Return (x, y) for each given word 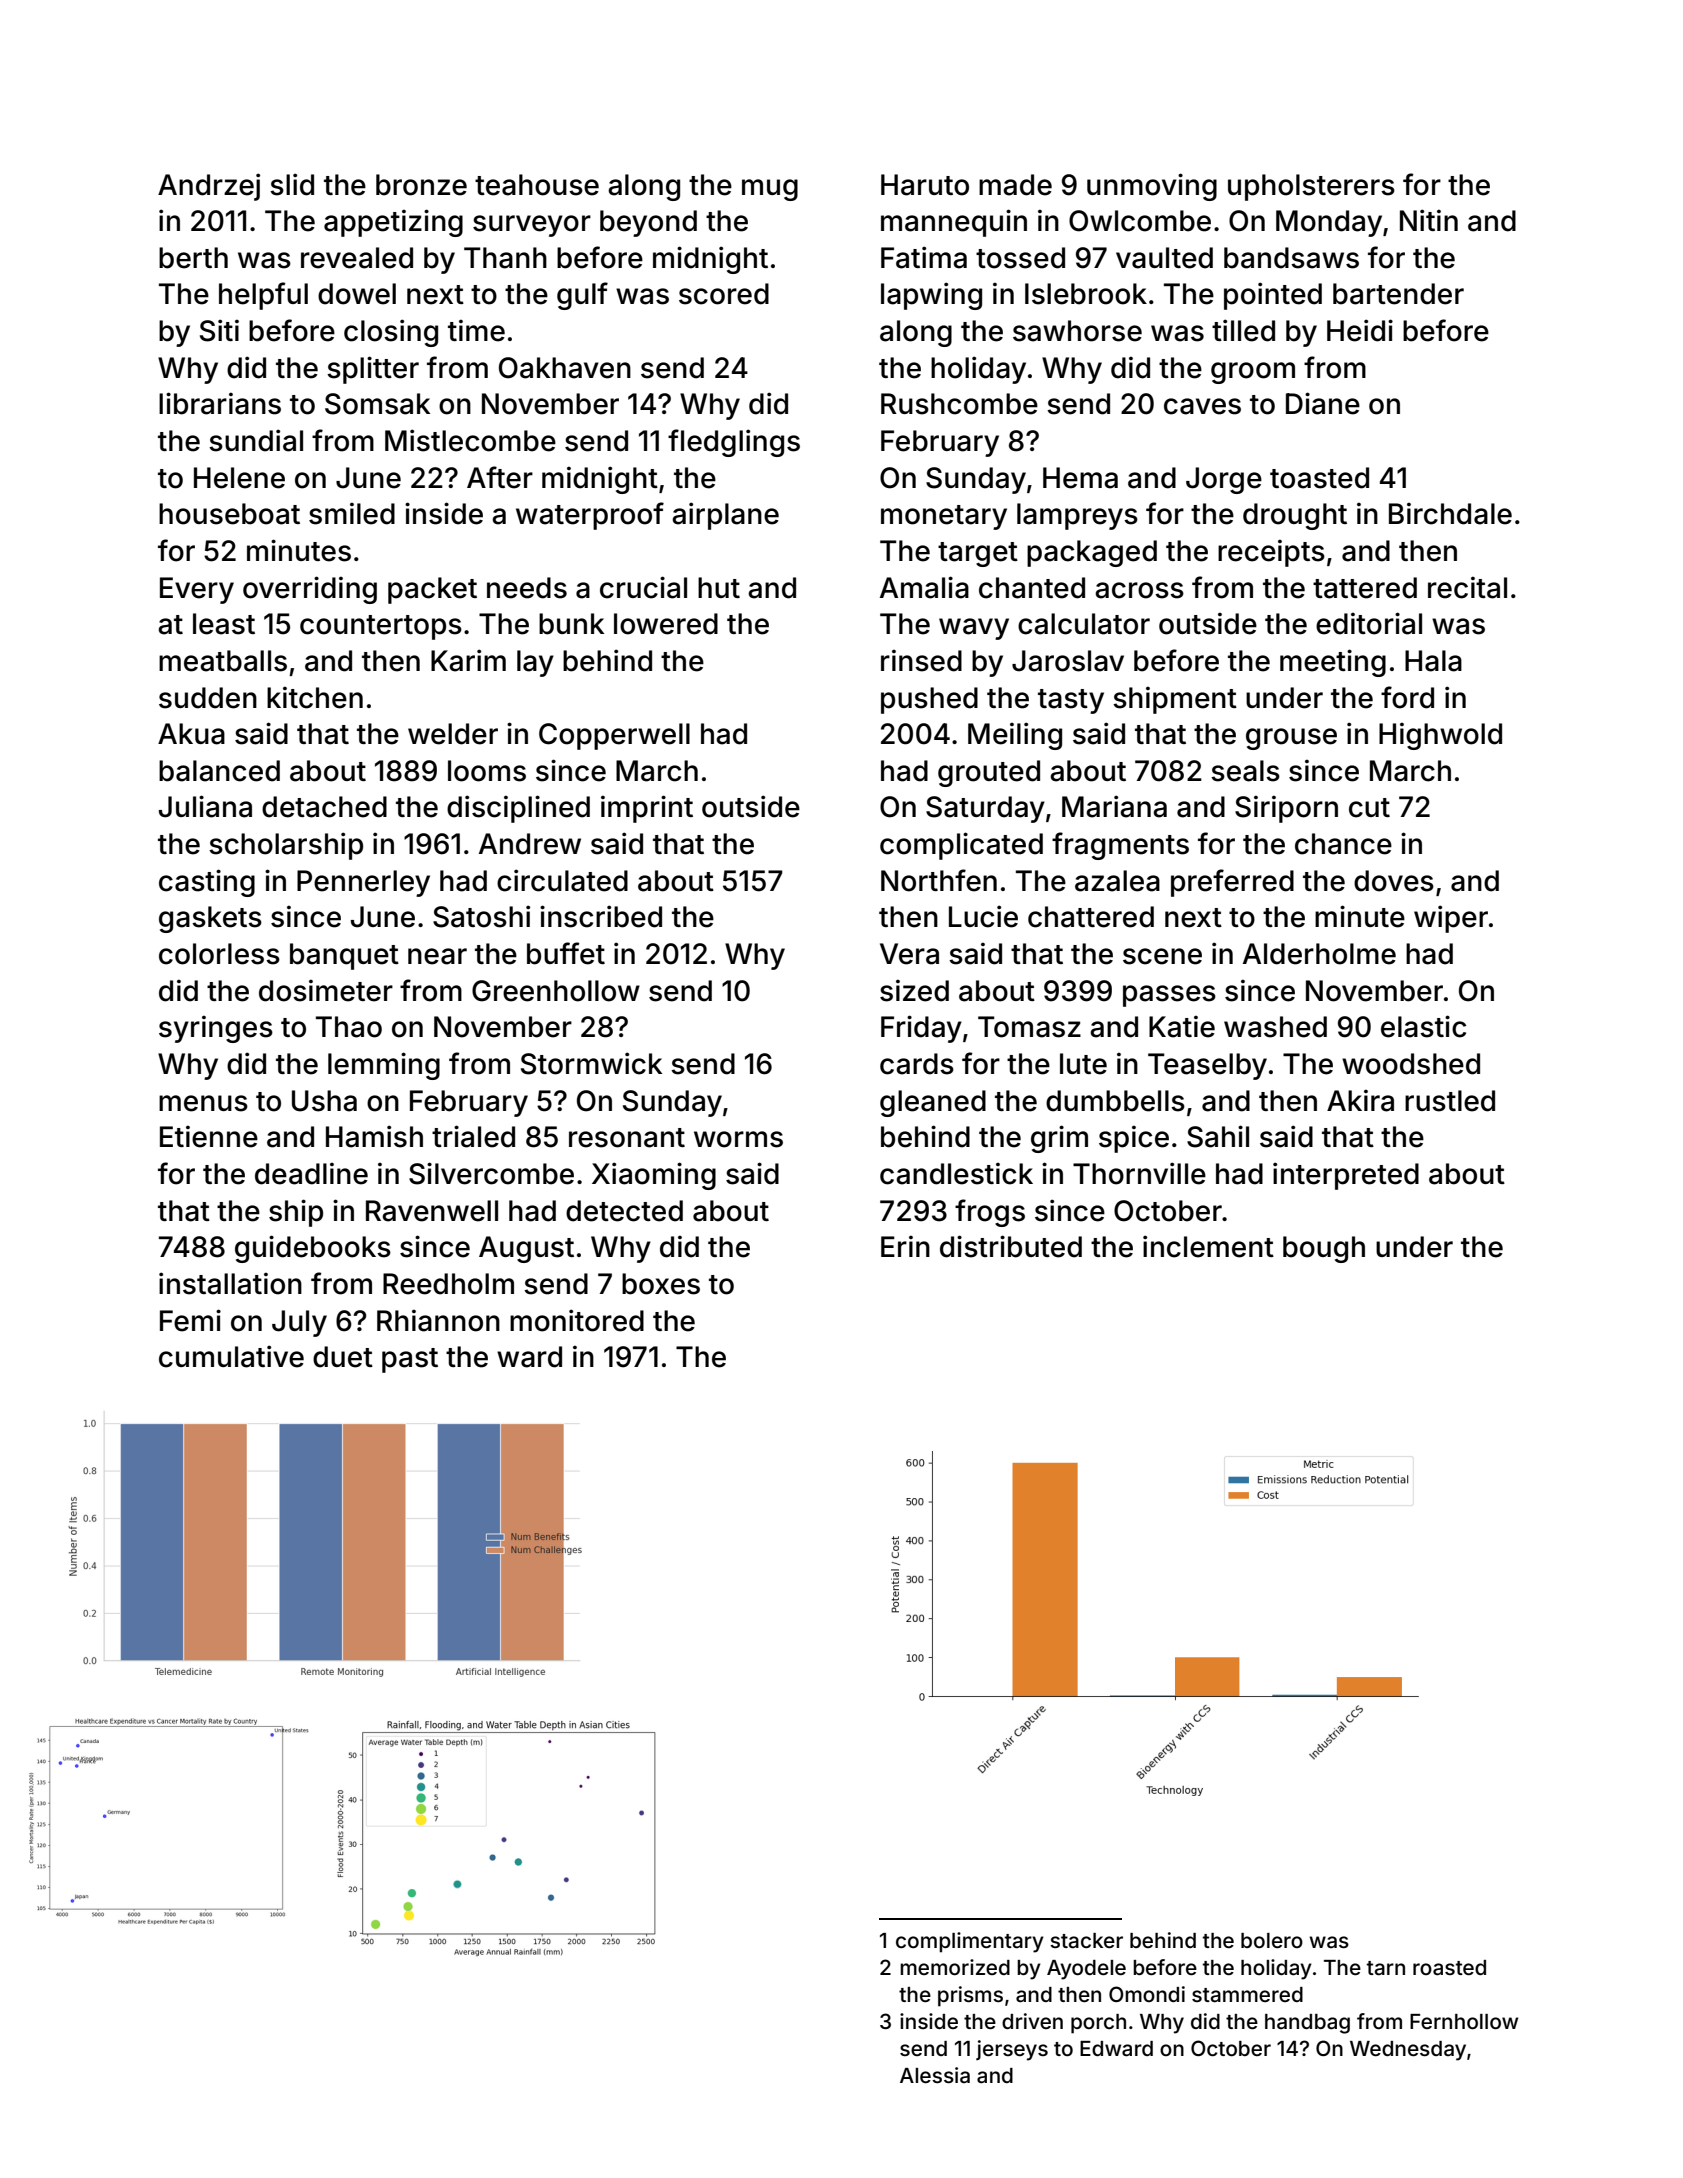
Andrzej (209, 187)
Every (197, 590)
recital (1467, 587)
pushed (929, 700)
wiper (1451, 919)
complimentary (970, 1942)
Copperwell (614, 736)
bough (1324, 1249)
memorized (955, 1967)
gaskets (210, 919)
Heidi (1360, 330)
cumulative (231, 1356)
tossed (1020, 258)
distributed (1011, 1246)
